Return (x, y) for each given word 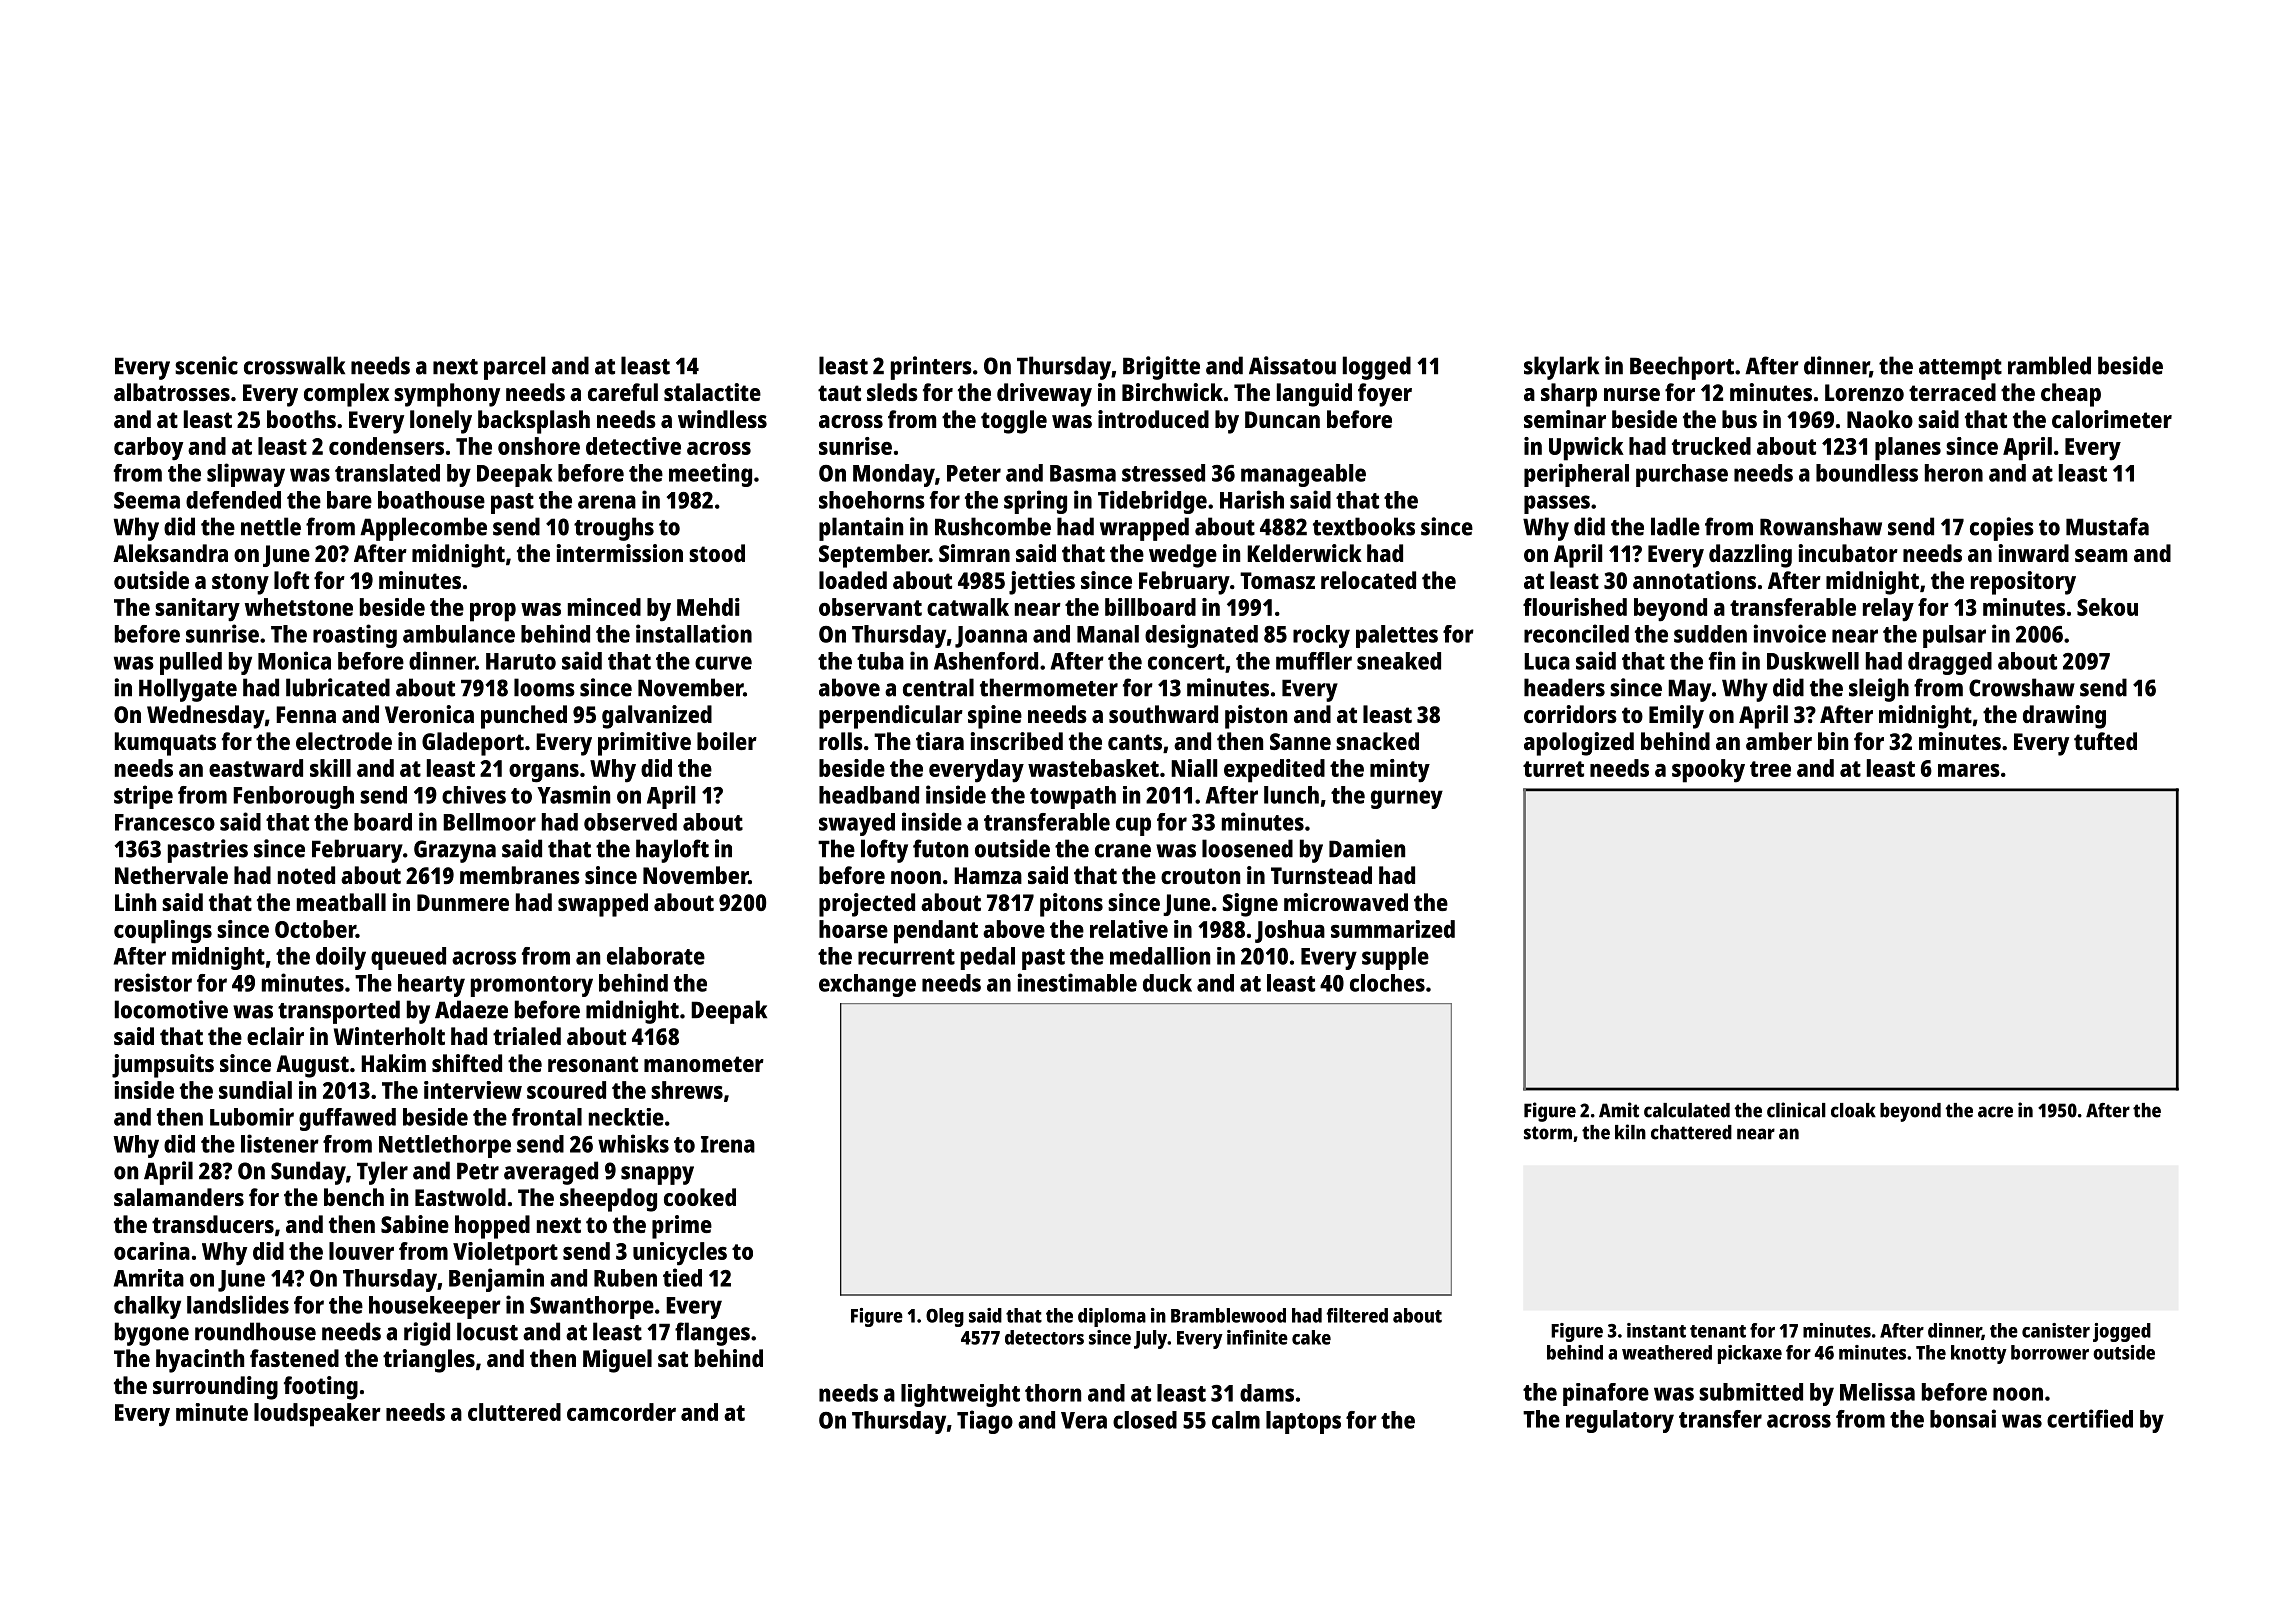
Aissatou (1292, 365)
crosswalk (294, 365)
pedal (988, 958)
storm (1548, 1133)
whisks (633, 1143)
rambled (2049, 365)
